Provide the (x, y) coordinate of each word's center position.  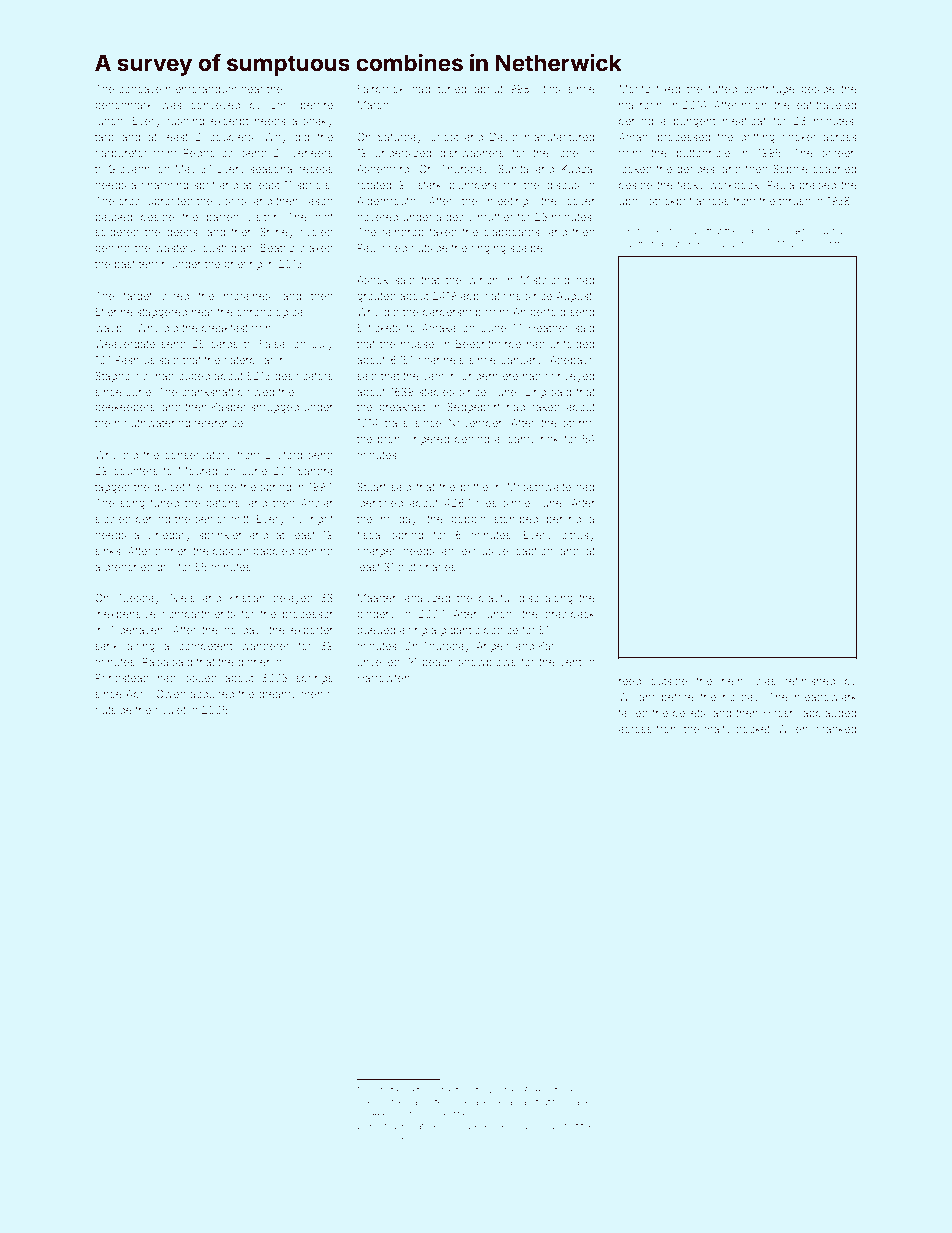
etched (426, 1090)
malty (717, 730)
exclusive (485, 551)
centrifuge (769, 90)
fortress (394, 1089)
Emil (281, 104)
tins (551, 89)
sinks (108, 551)
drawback (570, 614)
